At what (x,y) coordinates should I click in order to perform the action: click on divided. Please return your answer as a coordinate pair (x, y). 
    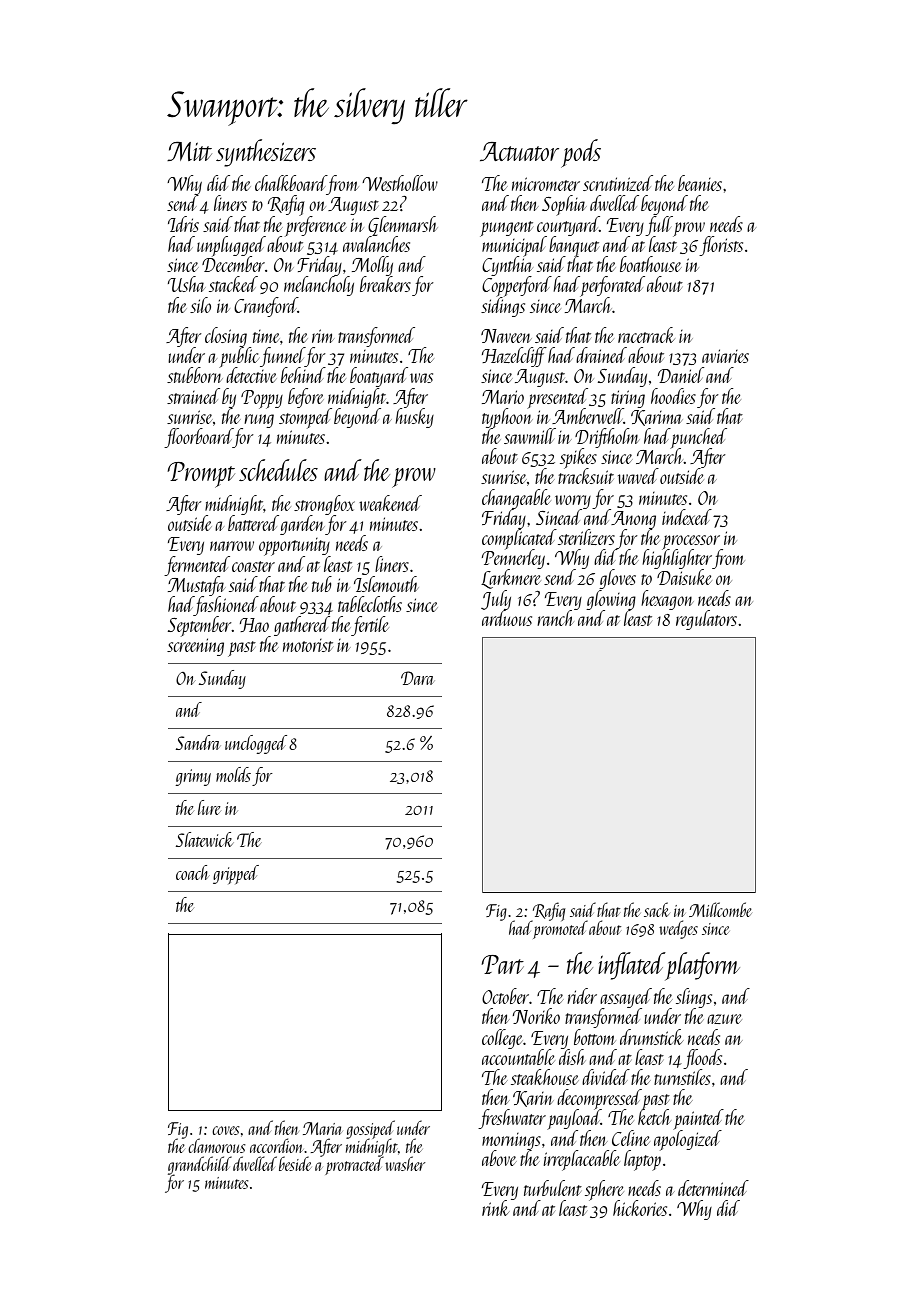
    Looking at the image, I should click on (606, 1077).
